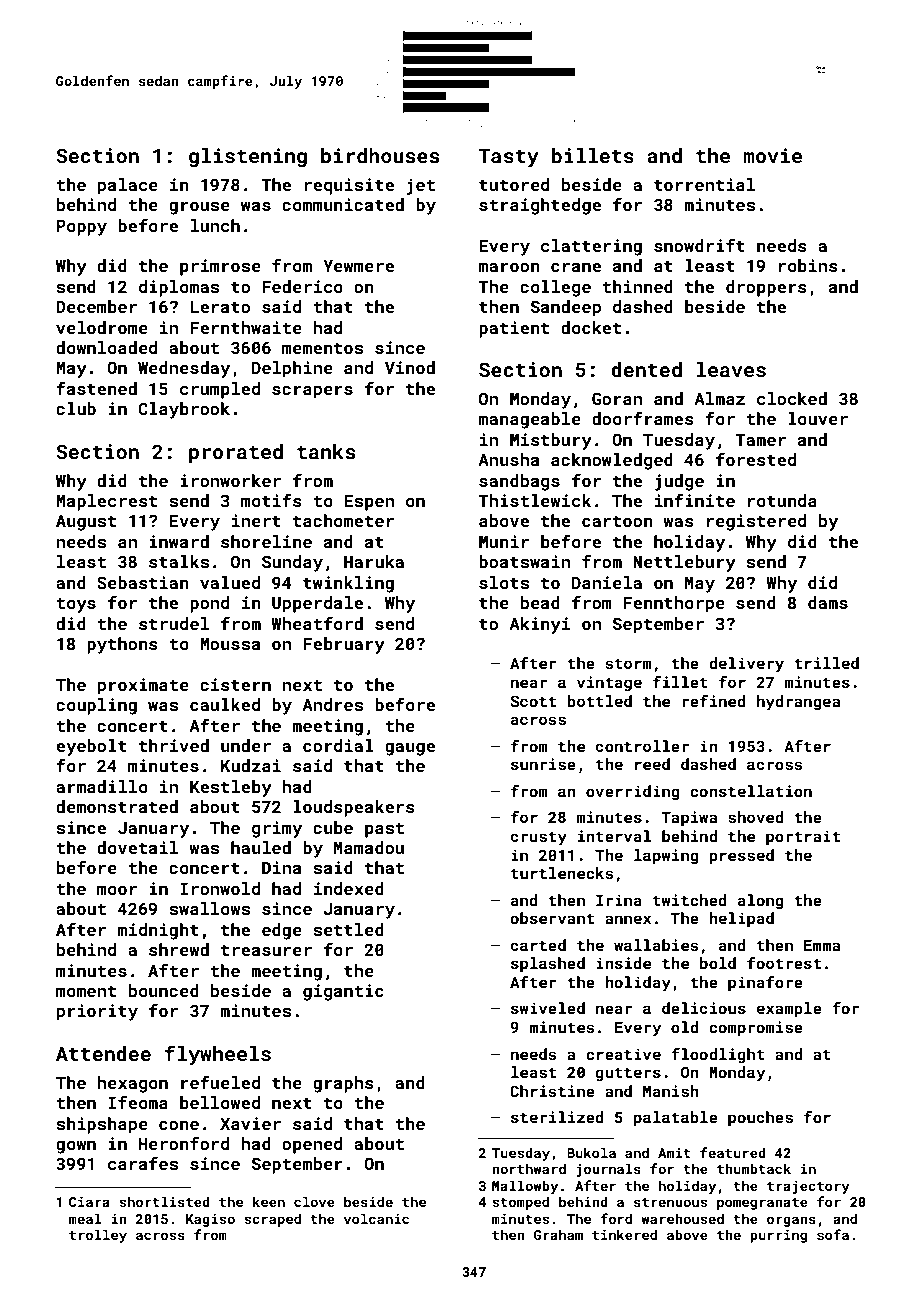 The image size is (924, 1314). I want to click on loudspeakers, so click(354, 808).
